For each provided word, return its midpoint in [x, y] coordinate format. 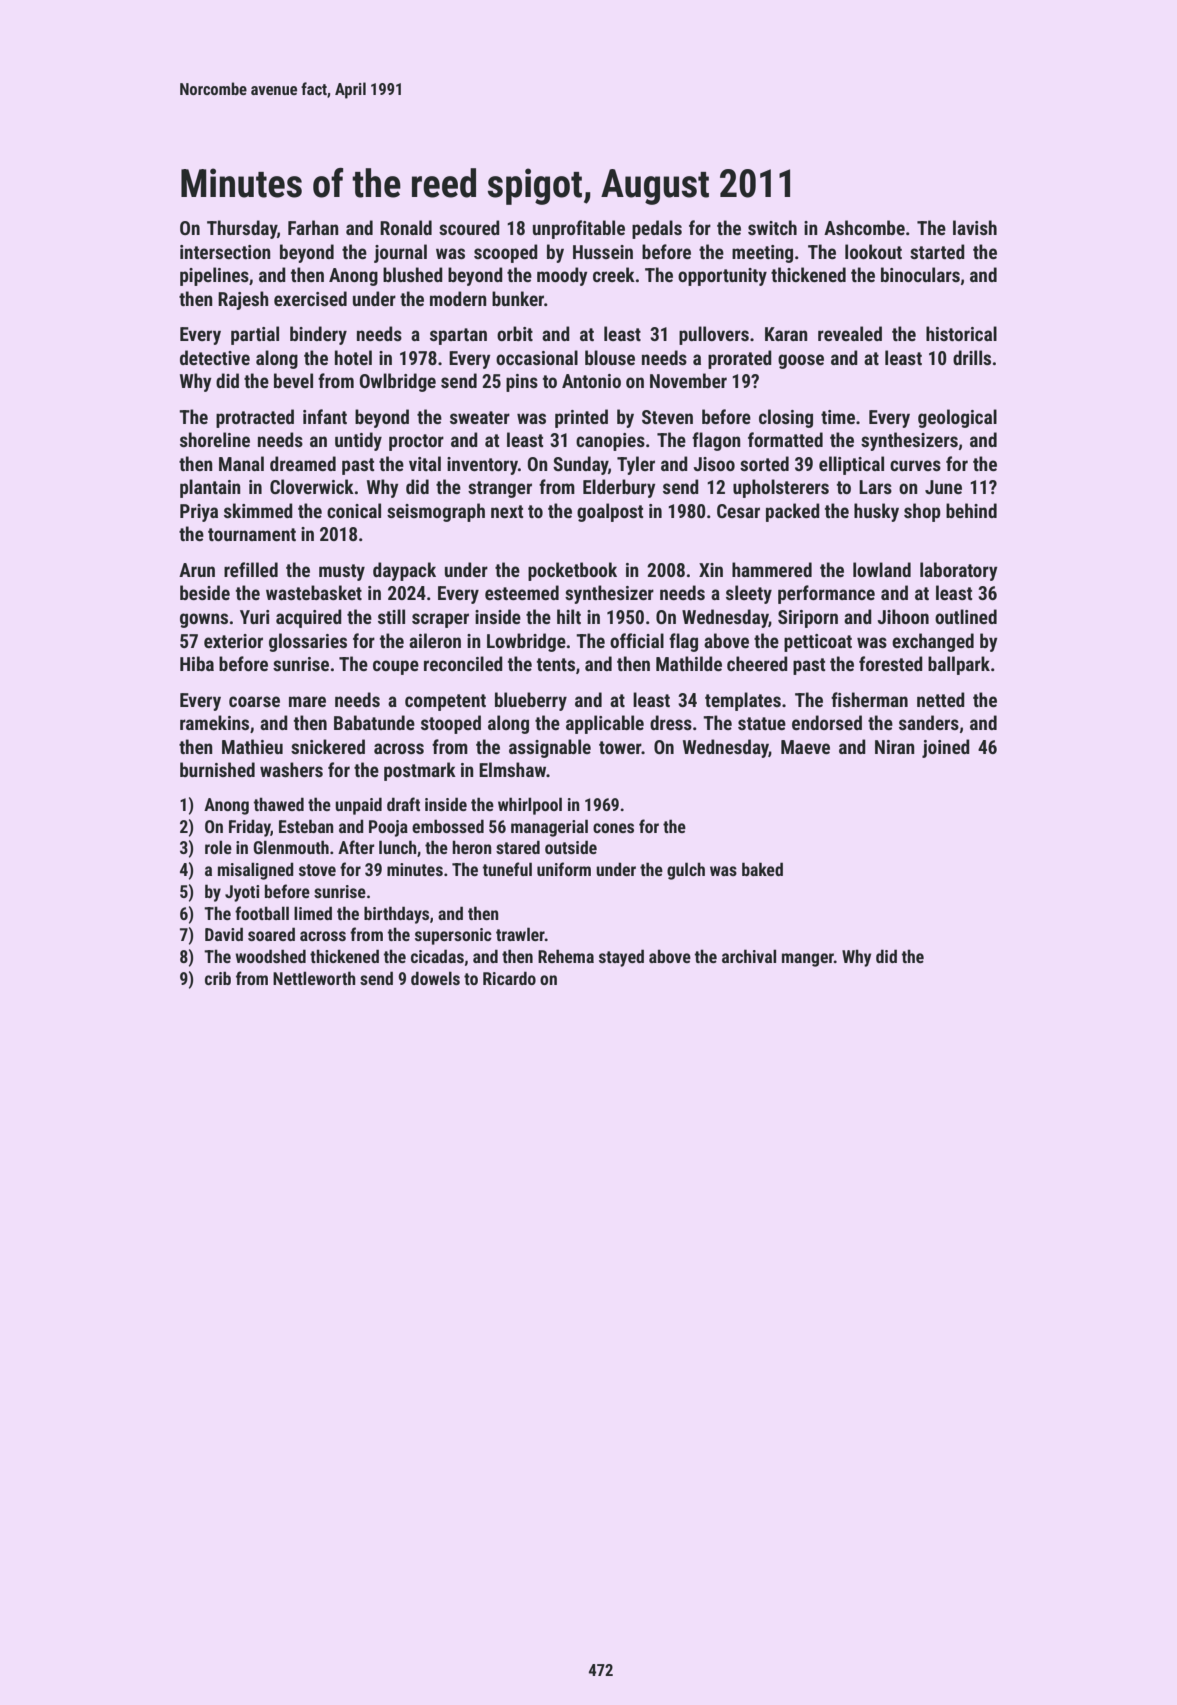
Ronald [406, 227]
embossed [448, 826]
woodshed [270, 956]
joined [946, 748]
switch [772, 227]
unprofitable [579, 229]
